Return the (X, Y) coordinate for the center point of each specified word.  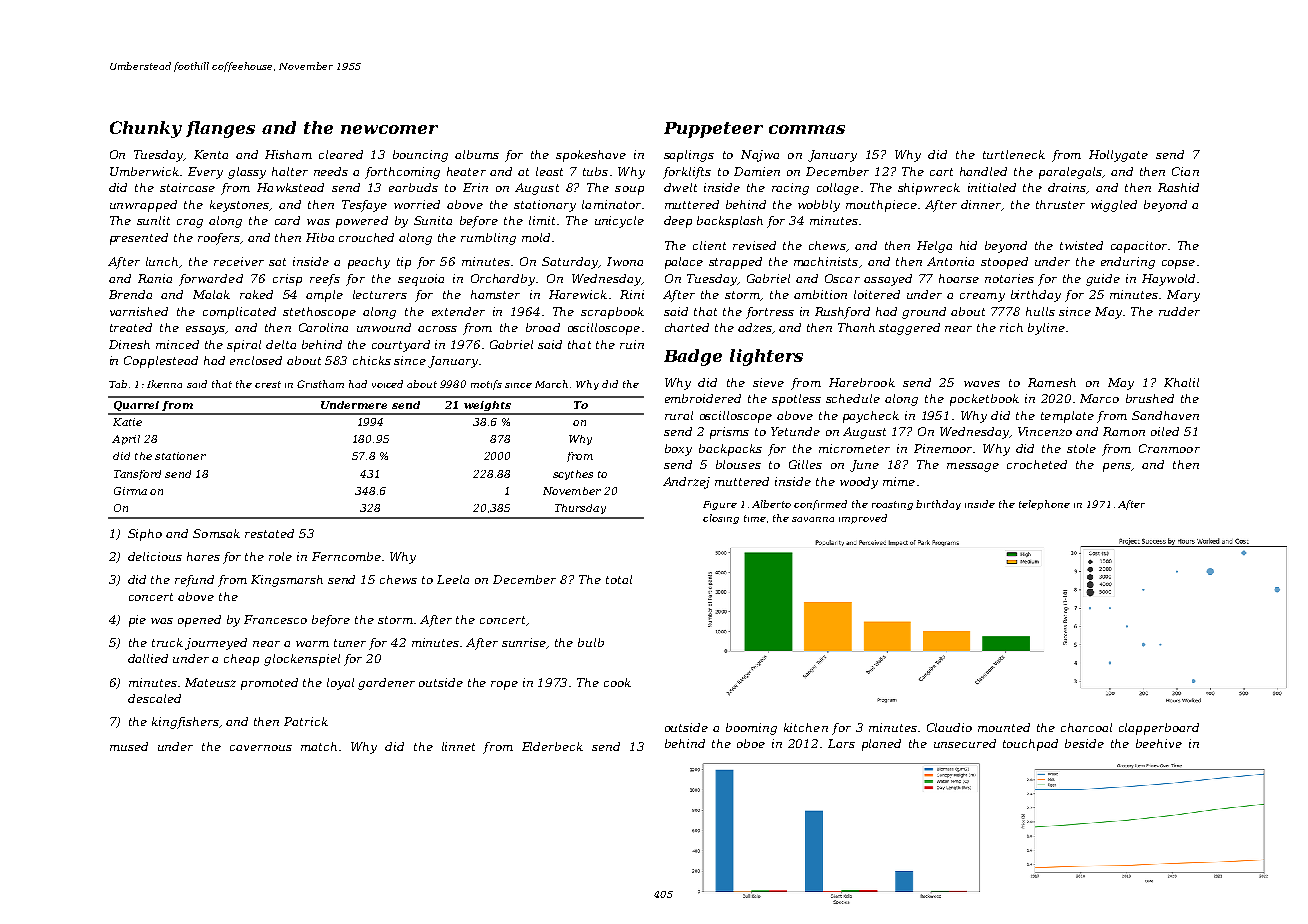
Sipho (145, 535)
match (319, 746)
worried (417, 204)
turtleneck (1014, 154)
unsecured (965, 743)
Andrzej (686, 483)
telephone (1044, 505)
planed (881, 745)
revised (754, 245)
